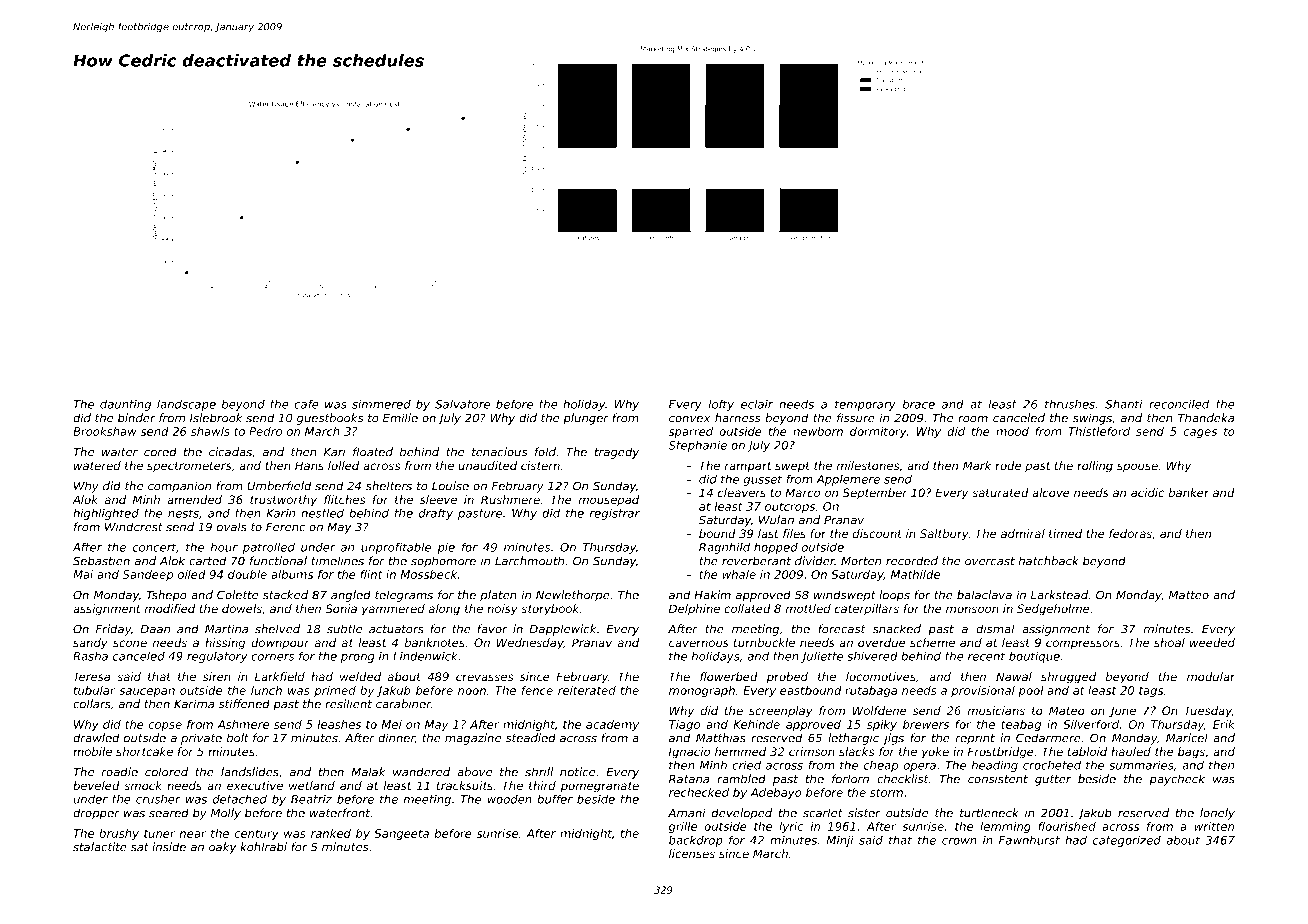  What do you see at coordinates (1189, 595) in the screenshot?
I see `Matteo` at bounding box center [1189, 595].
